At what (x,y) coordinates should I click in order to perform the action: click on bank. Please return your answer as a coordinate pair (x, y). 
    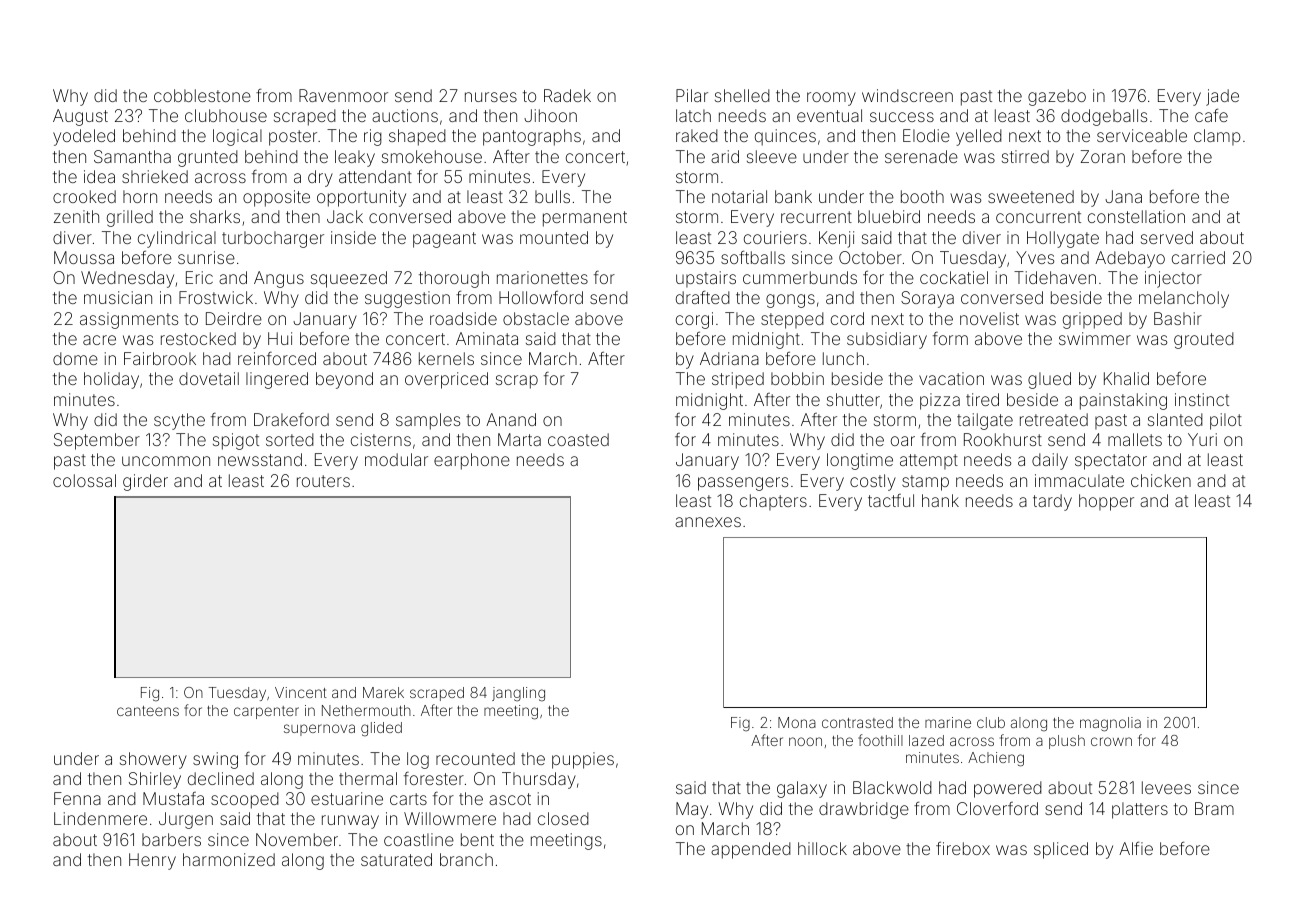
    Looking at the image, I should click on (793, 196).
